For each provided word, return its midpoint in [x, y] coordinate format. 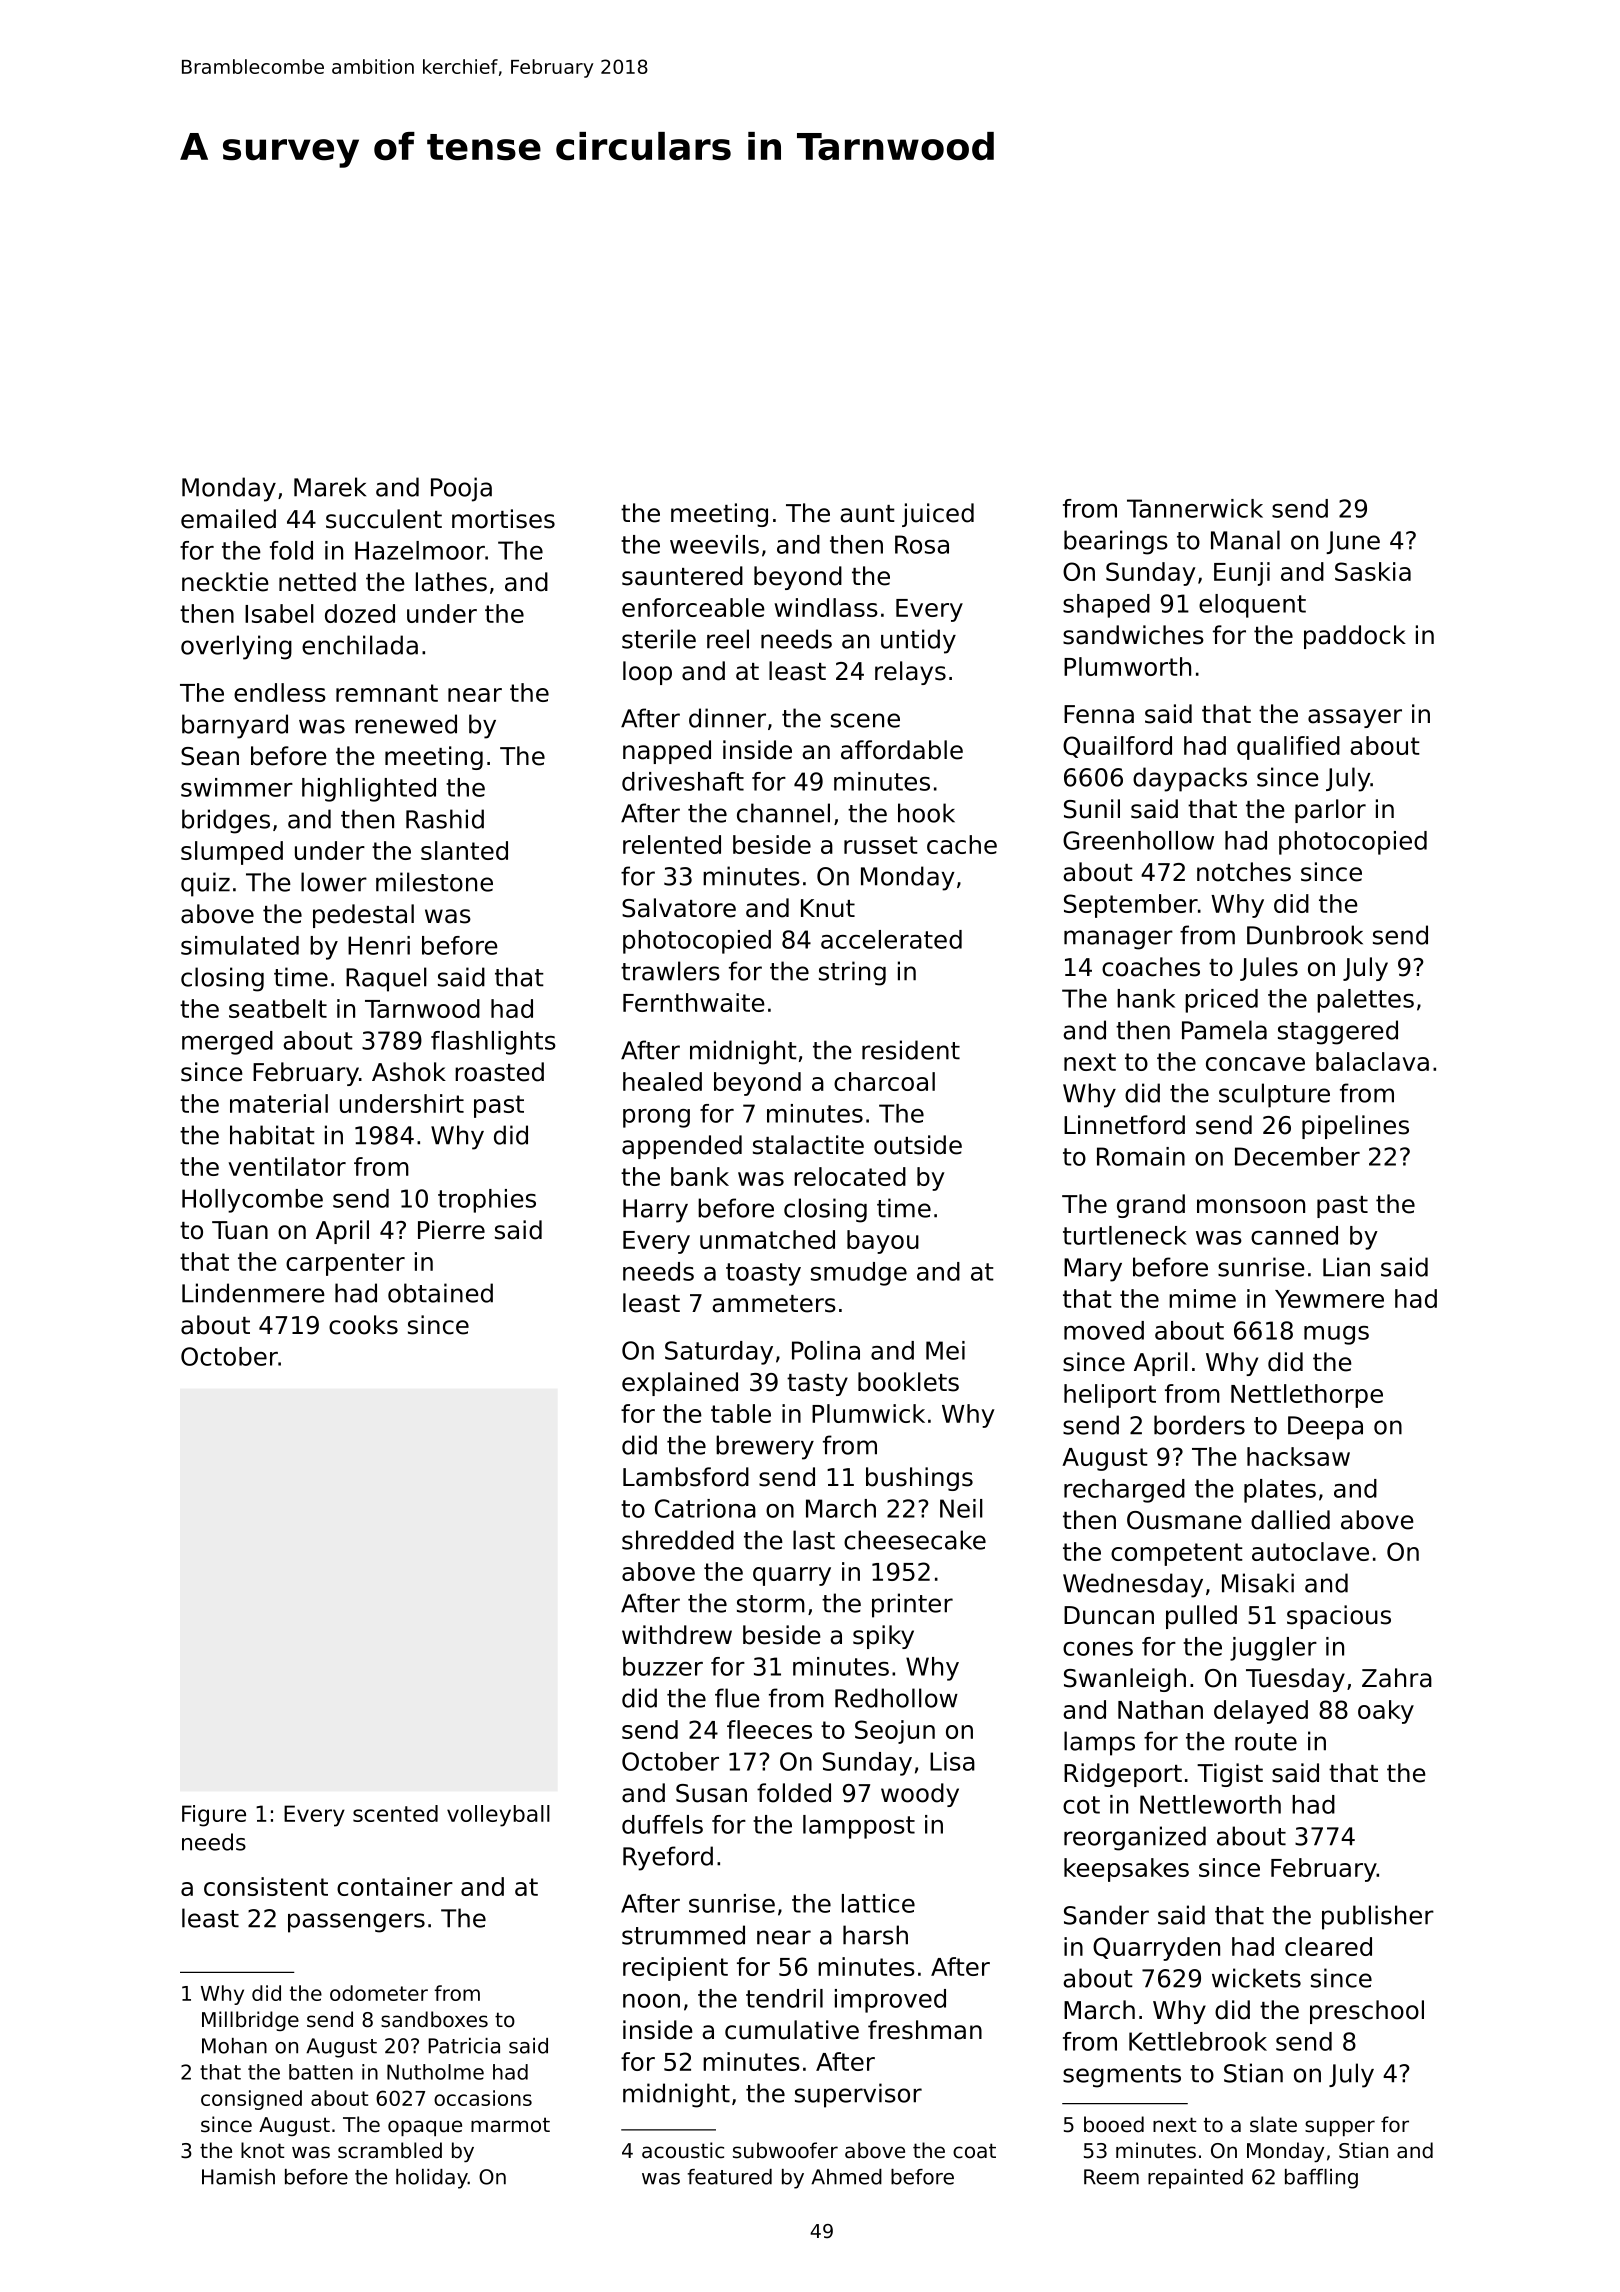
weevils [714, 544]
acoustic [683, 2150]
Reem [1111, 2177]
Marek [330, 487]
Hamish [238, 2177]
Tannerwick [1195, 508]
